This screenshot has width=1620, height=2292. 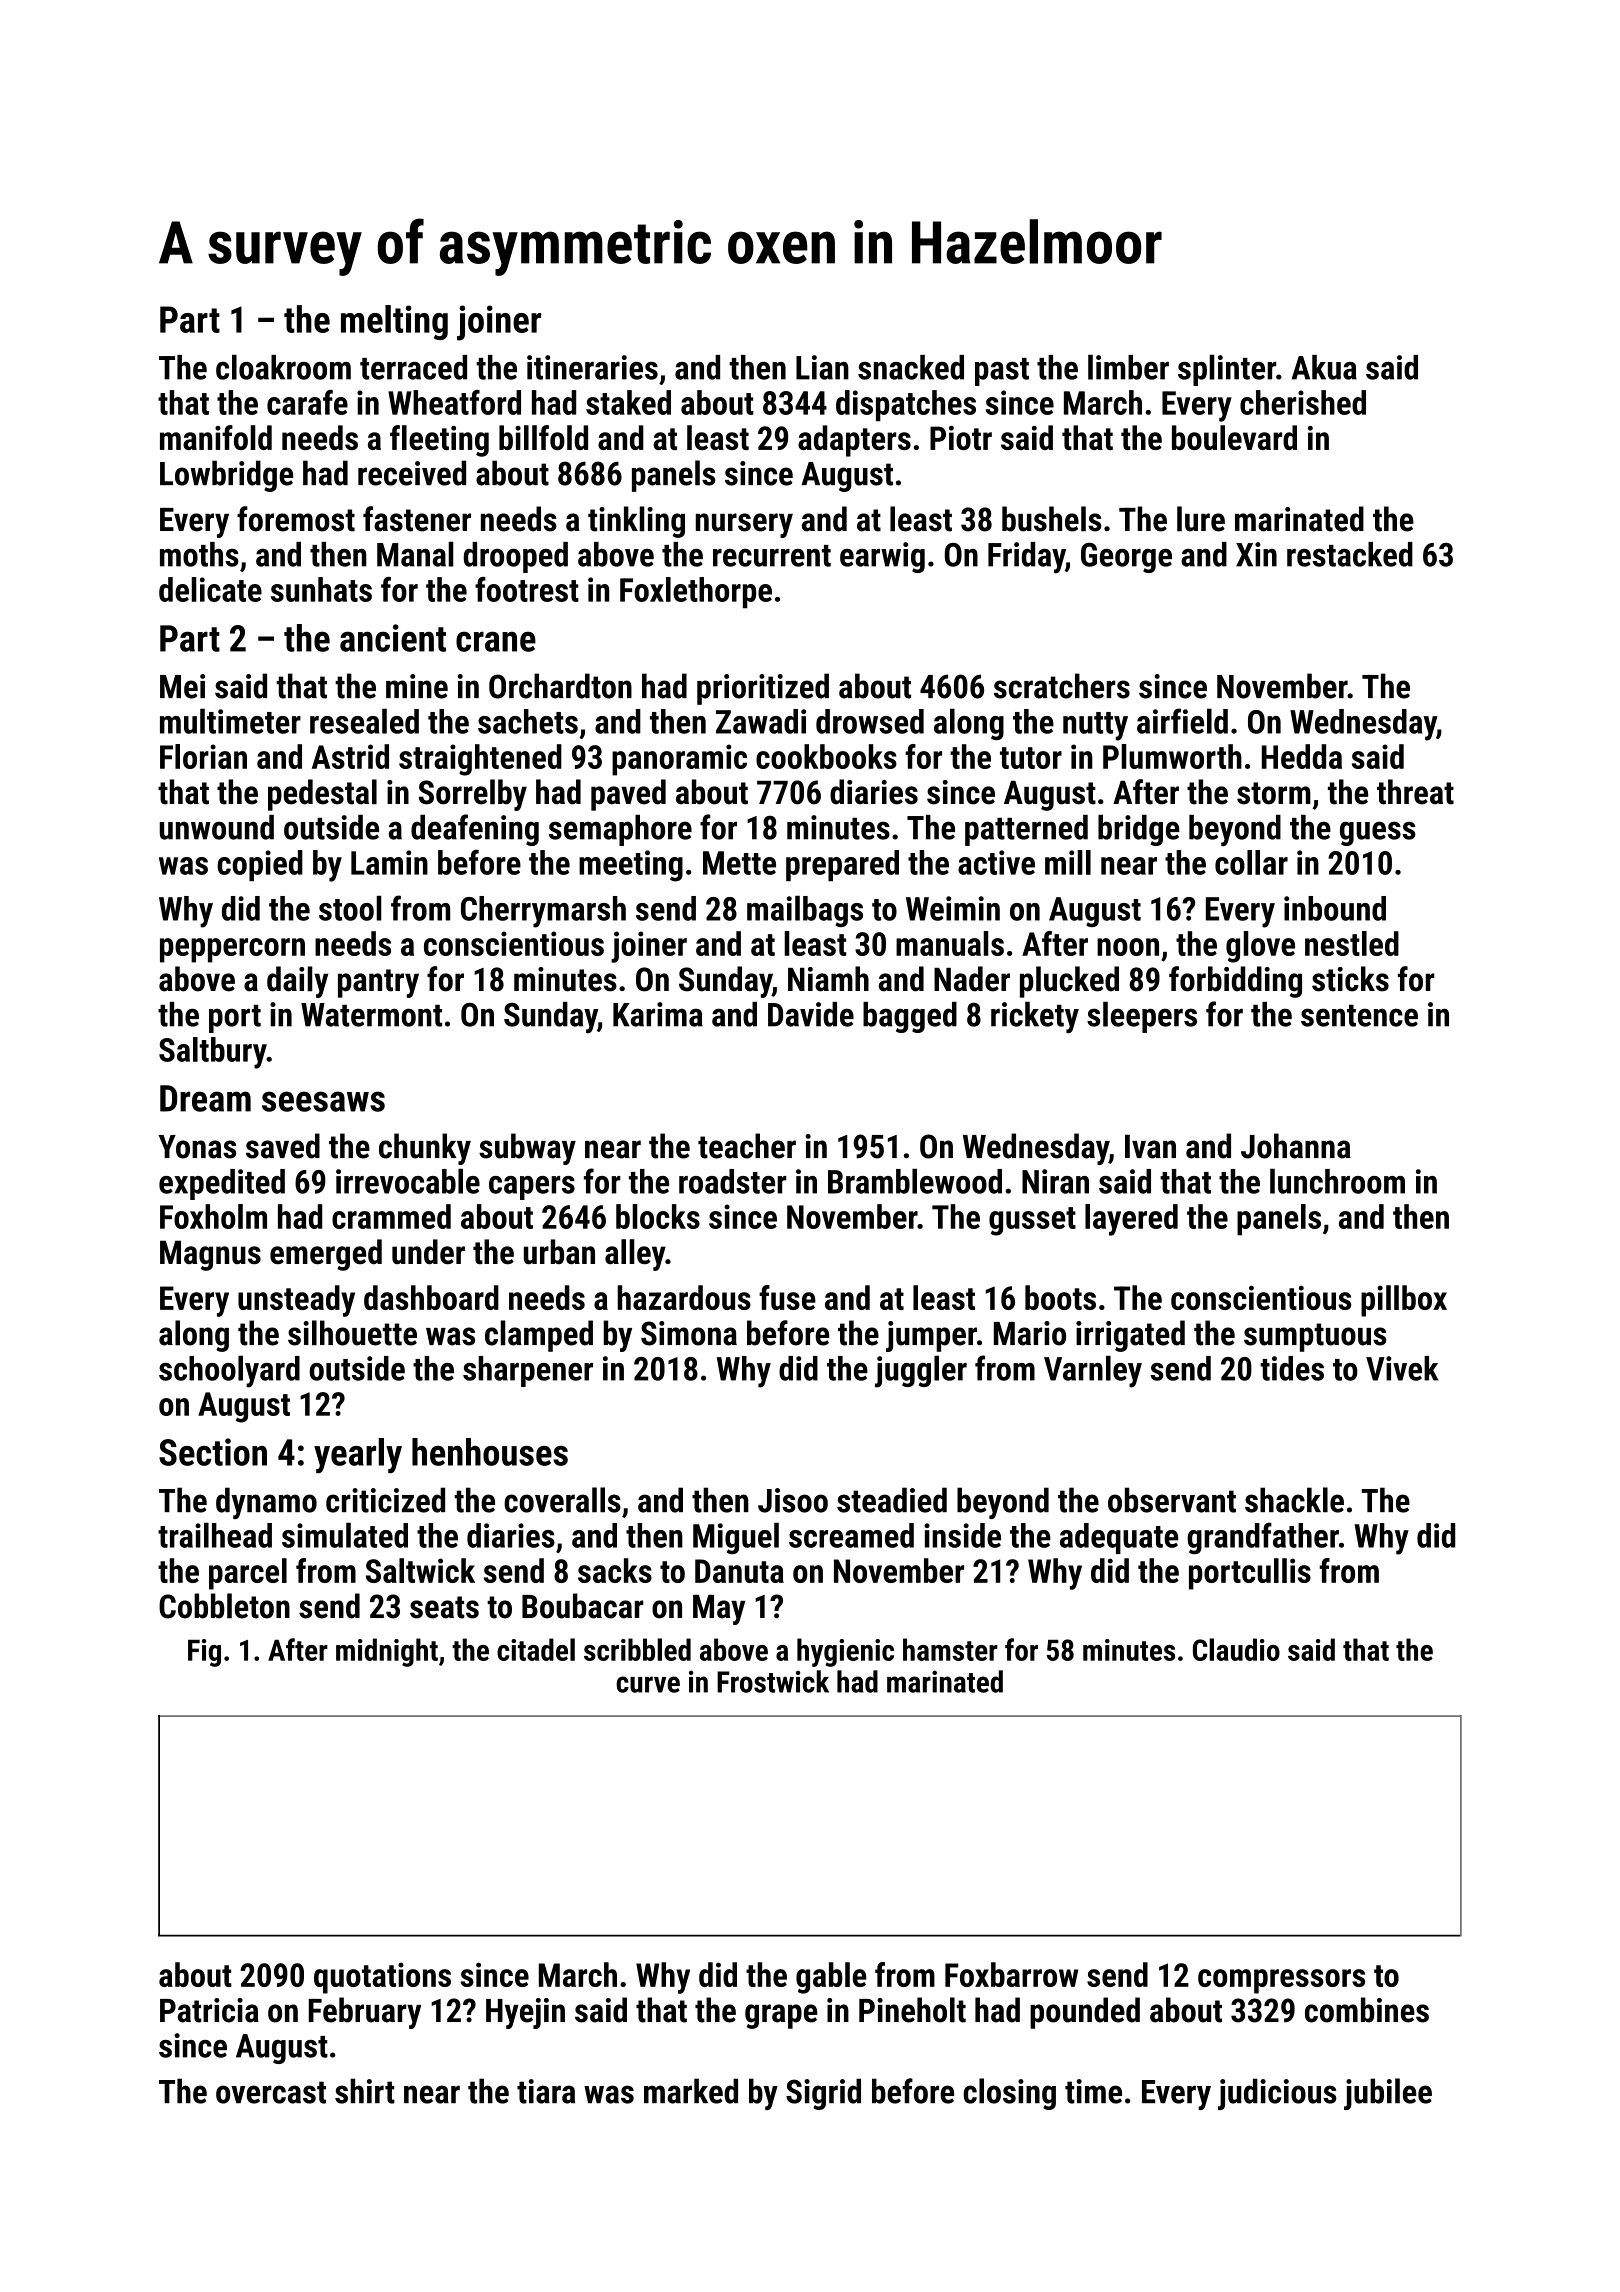 I want to click on threat, so click(x=1415, y=792).
